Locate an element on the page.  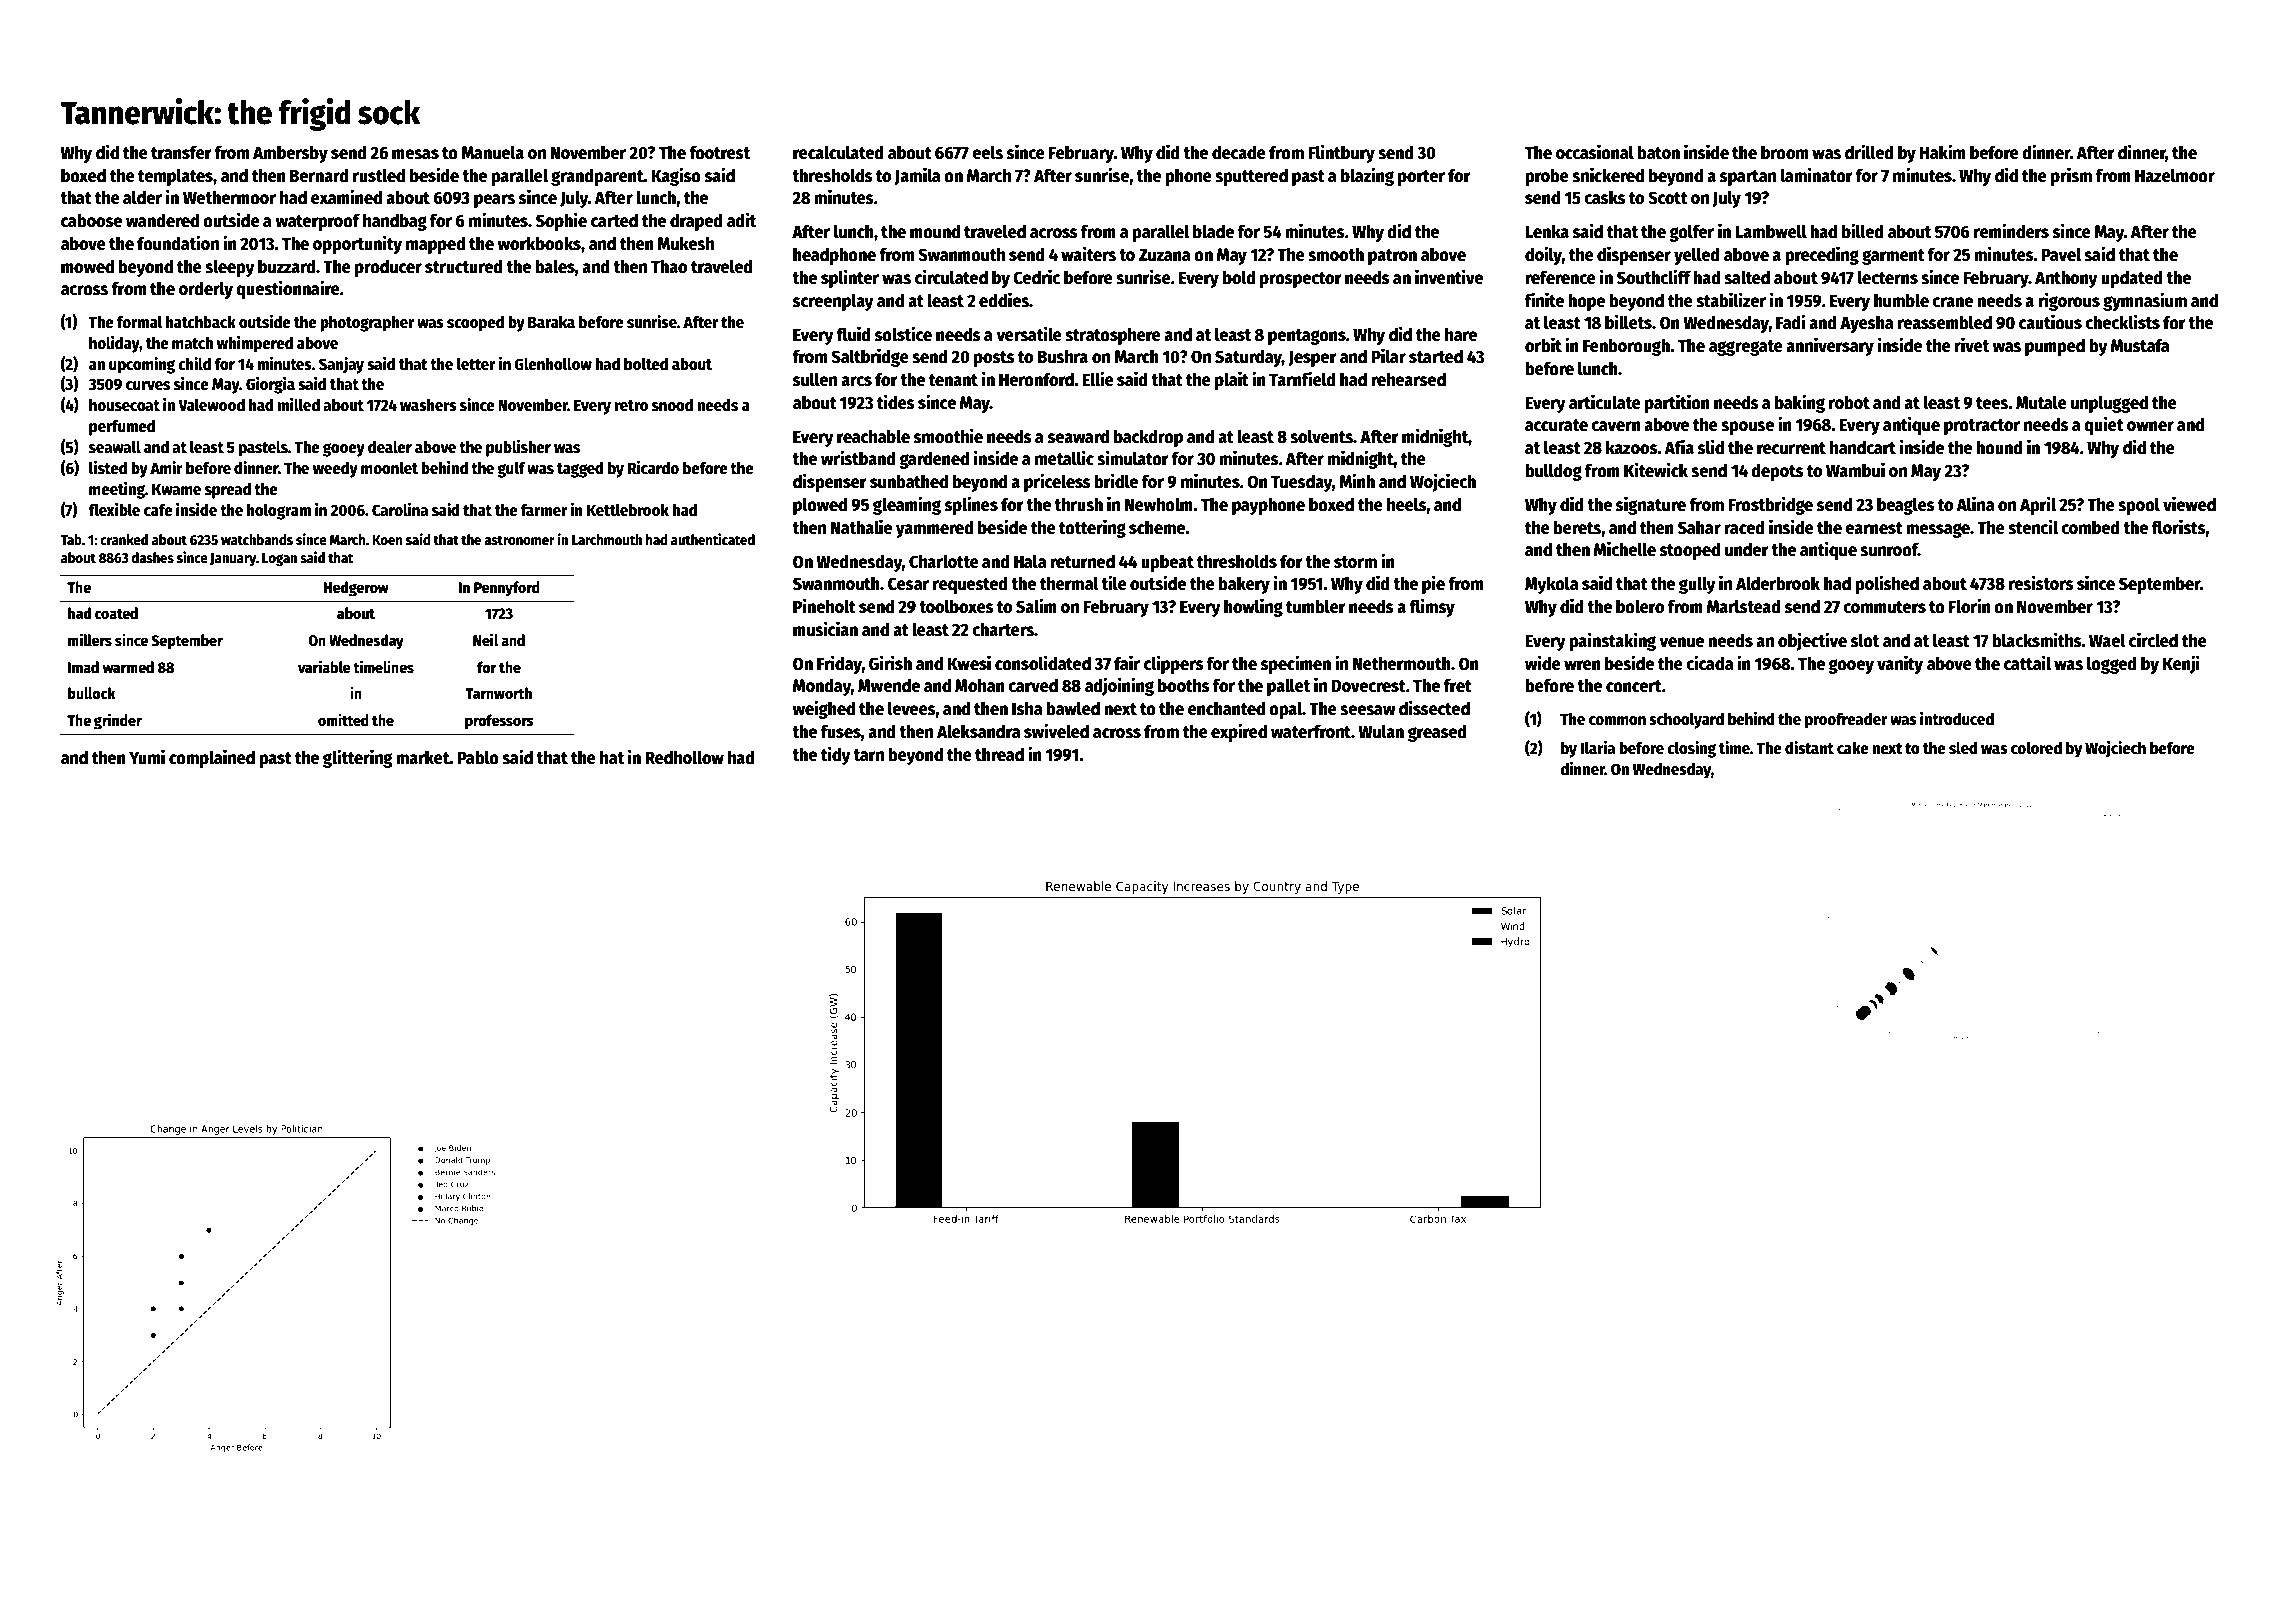
owner is located at coordinates (2150, 426).
